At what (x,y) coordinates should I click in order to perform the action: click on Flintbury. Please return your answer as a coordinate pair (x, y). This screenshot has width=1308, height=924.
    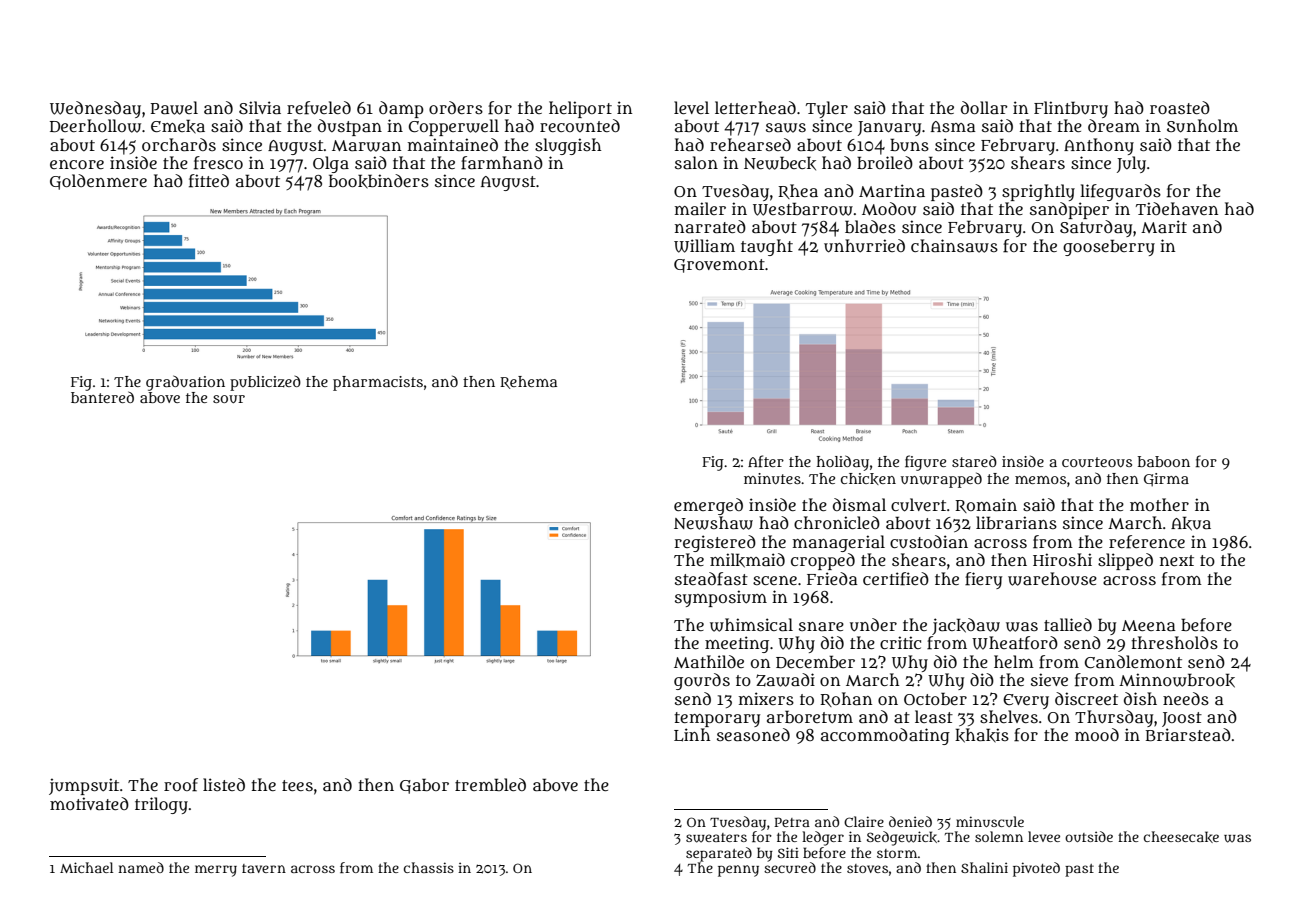
    Looking at the image, I should click on (1071, 109).
